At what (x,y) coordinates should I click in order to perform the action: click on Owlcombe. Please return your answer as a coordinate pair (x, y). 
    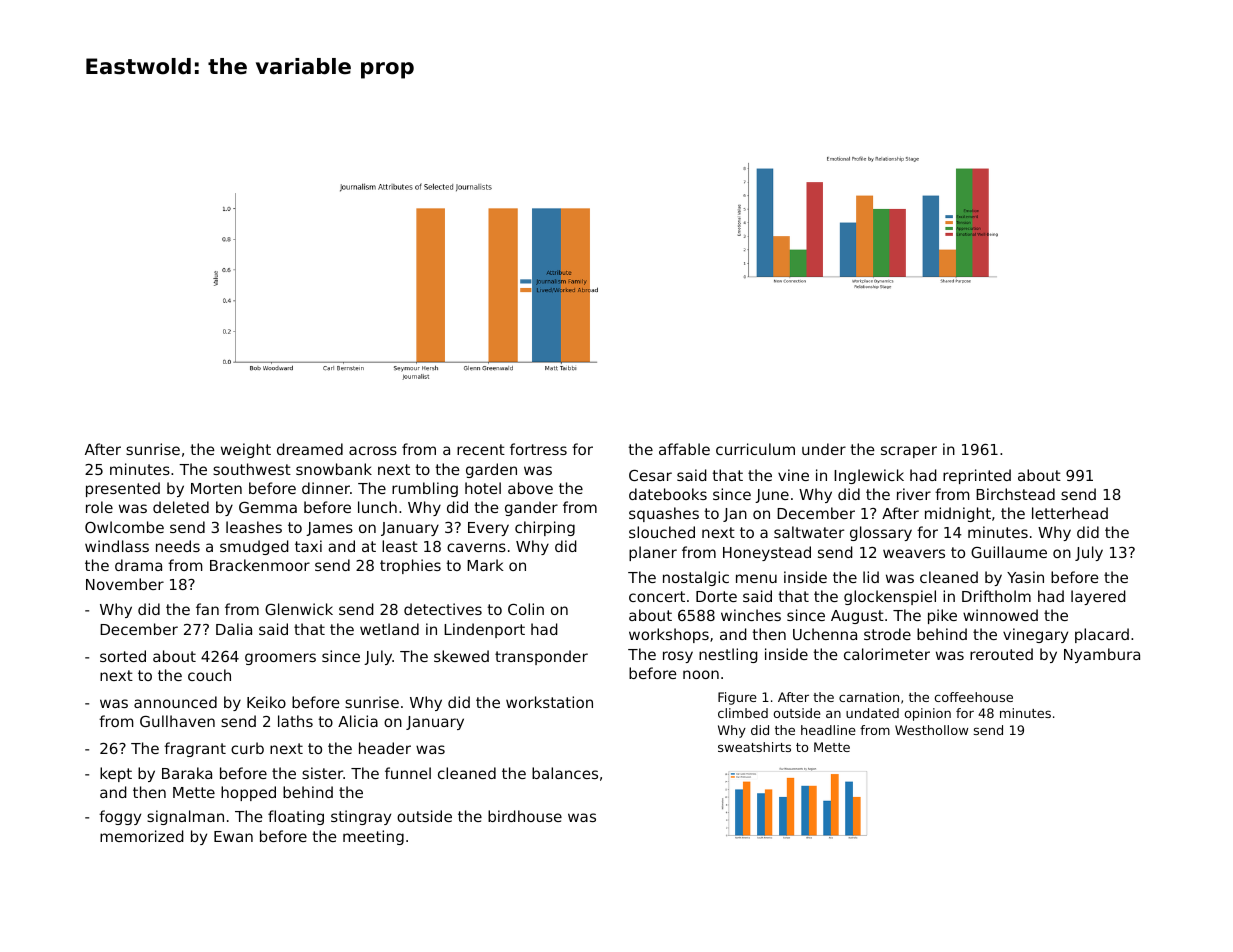
    Looking at the image, I should click on (124, 527).
